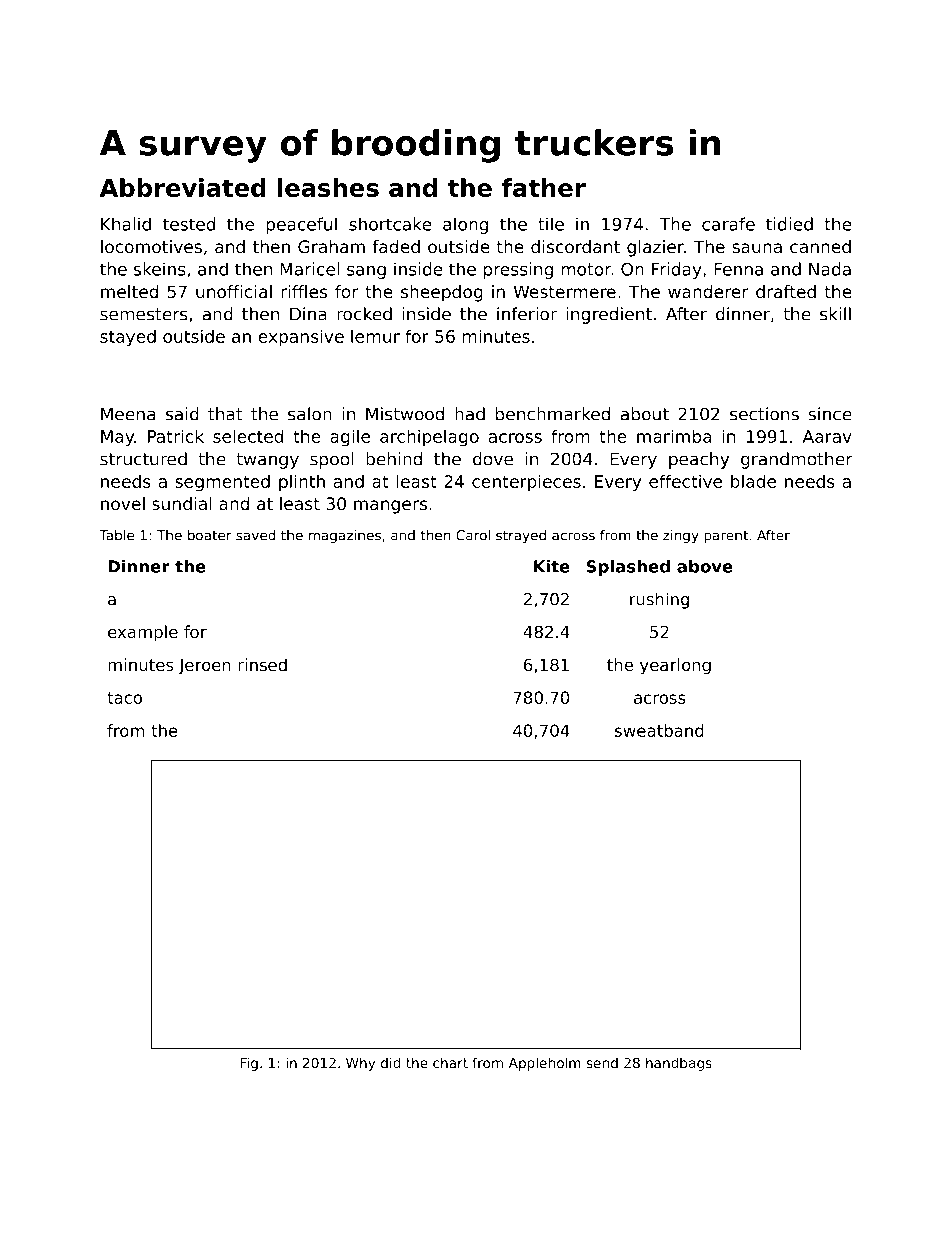  I want to click on Fig, so click(249, 1064).
